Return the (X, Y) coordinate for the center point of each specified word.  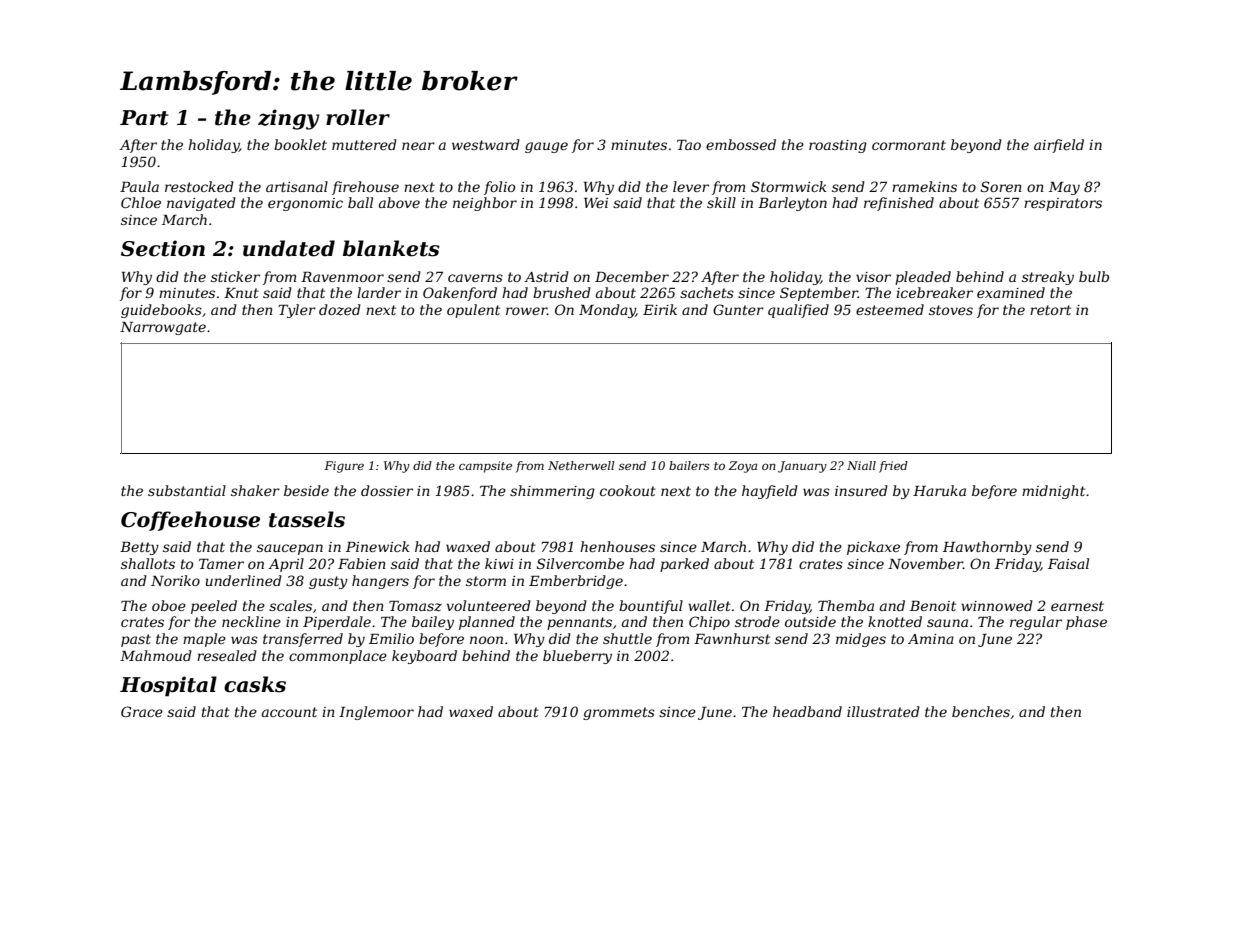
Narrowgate (163, 328)
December (632, 276)
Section (163, 248)
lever (691, 186)
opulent (473, 311)
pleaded (923, 278)
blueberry (577, 657)
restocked (199, 186)
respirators (1063, 204)
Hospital (168, 686)
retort (1050, 310)
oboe (169, 605)
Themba (846, 605)
